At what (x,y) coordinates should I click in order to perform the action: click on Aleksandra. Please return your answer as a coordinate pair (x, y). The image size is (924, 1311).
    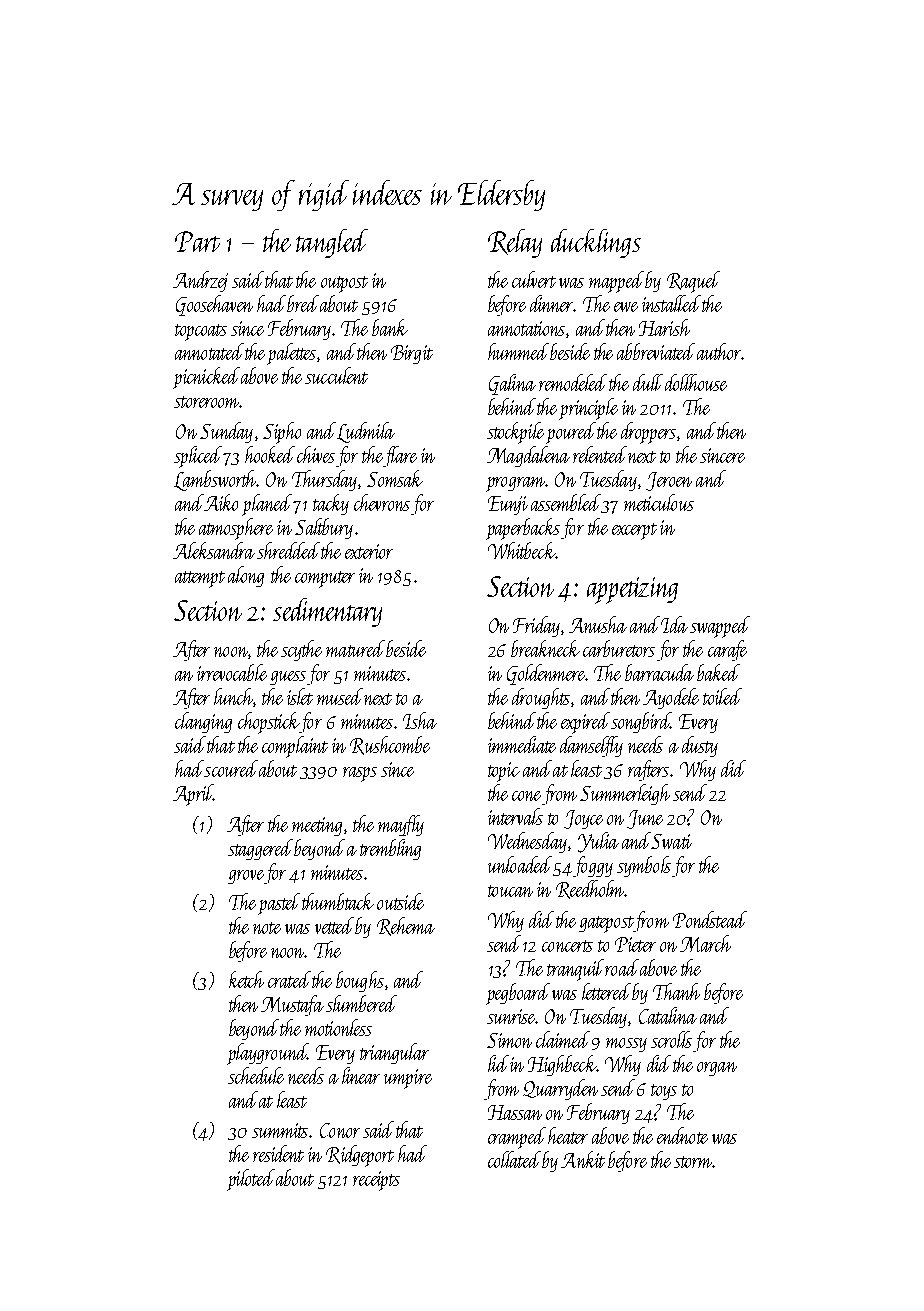
    Looking at the image, I should click on (214, 550).
